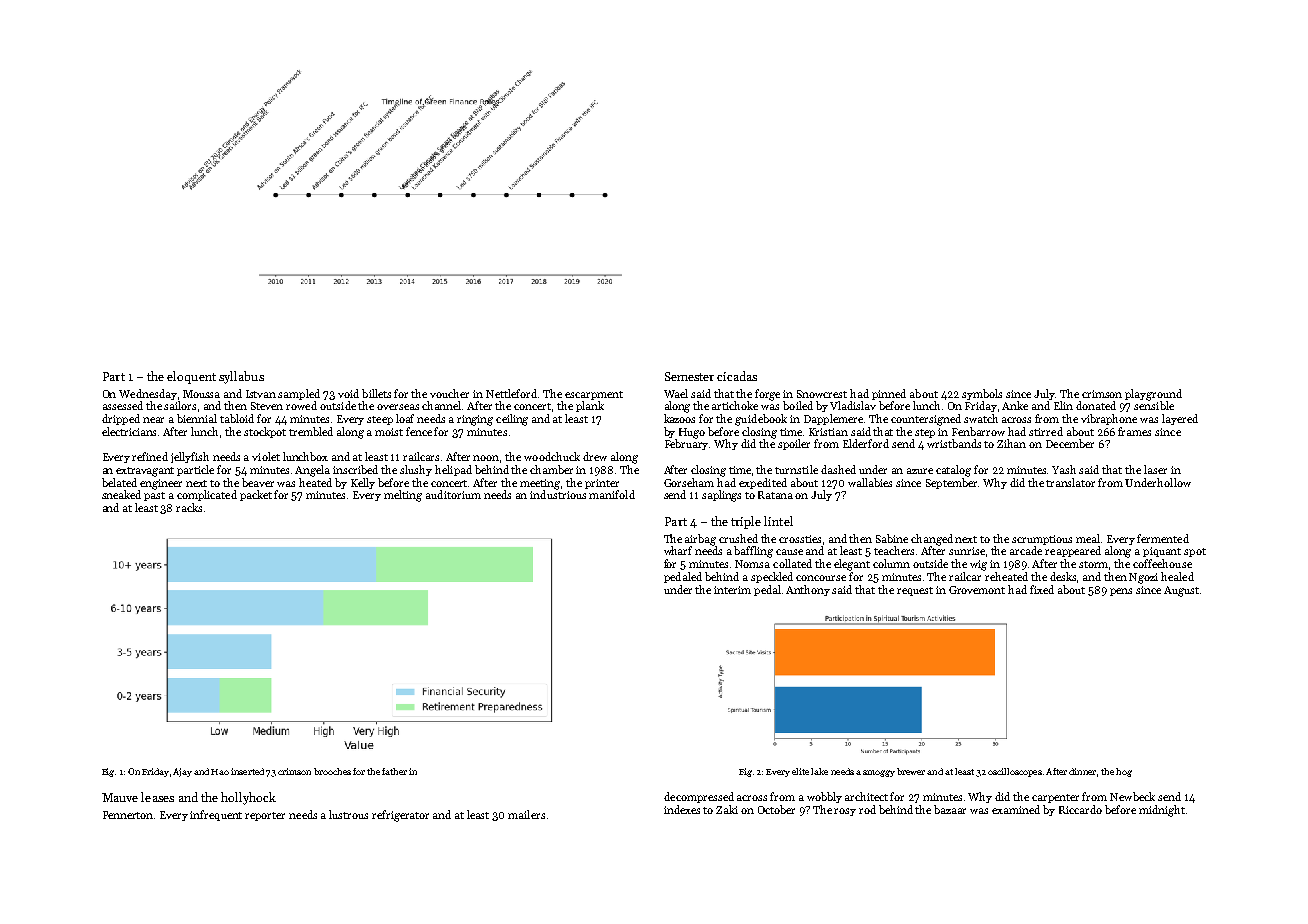  I want to click on jellyfish, so click(190, 457).
